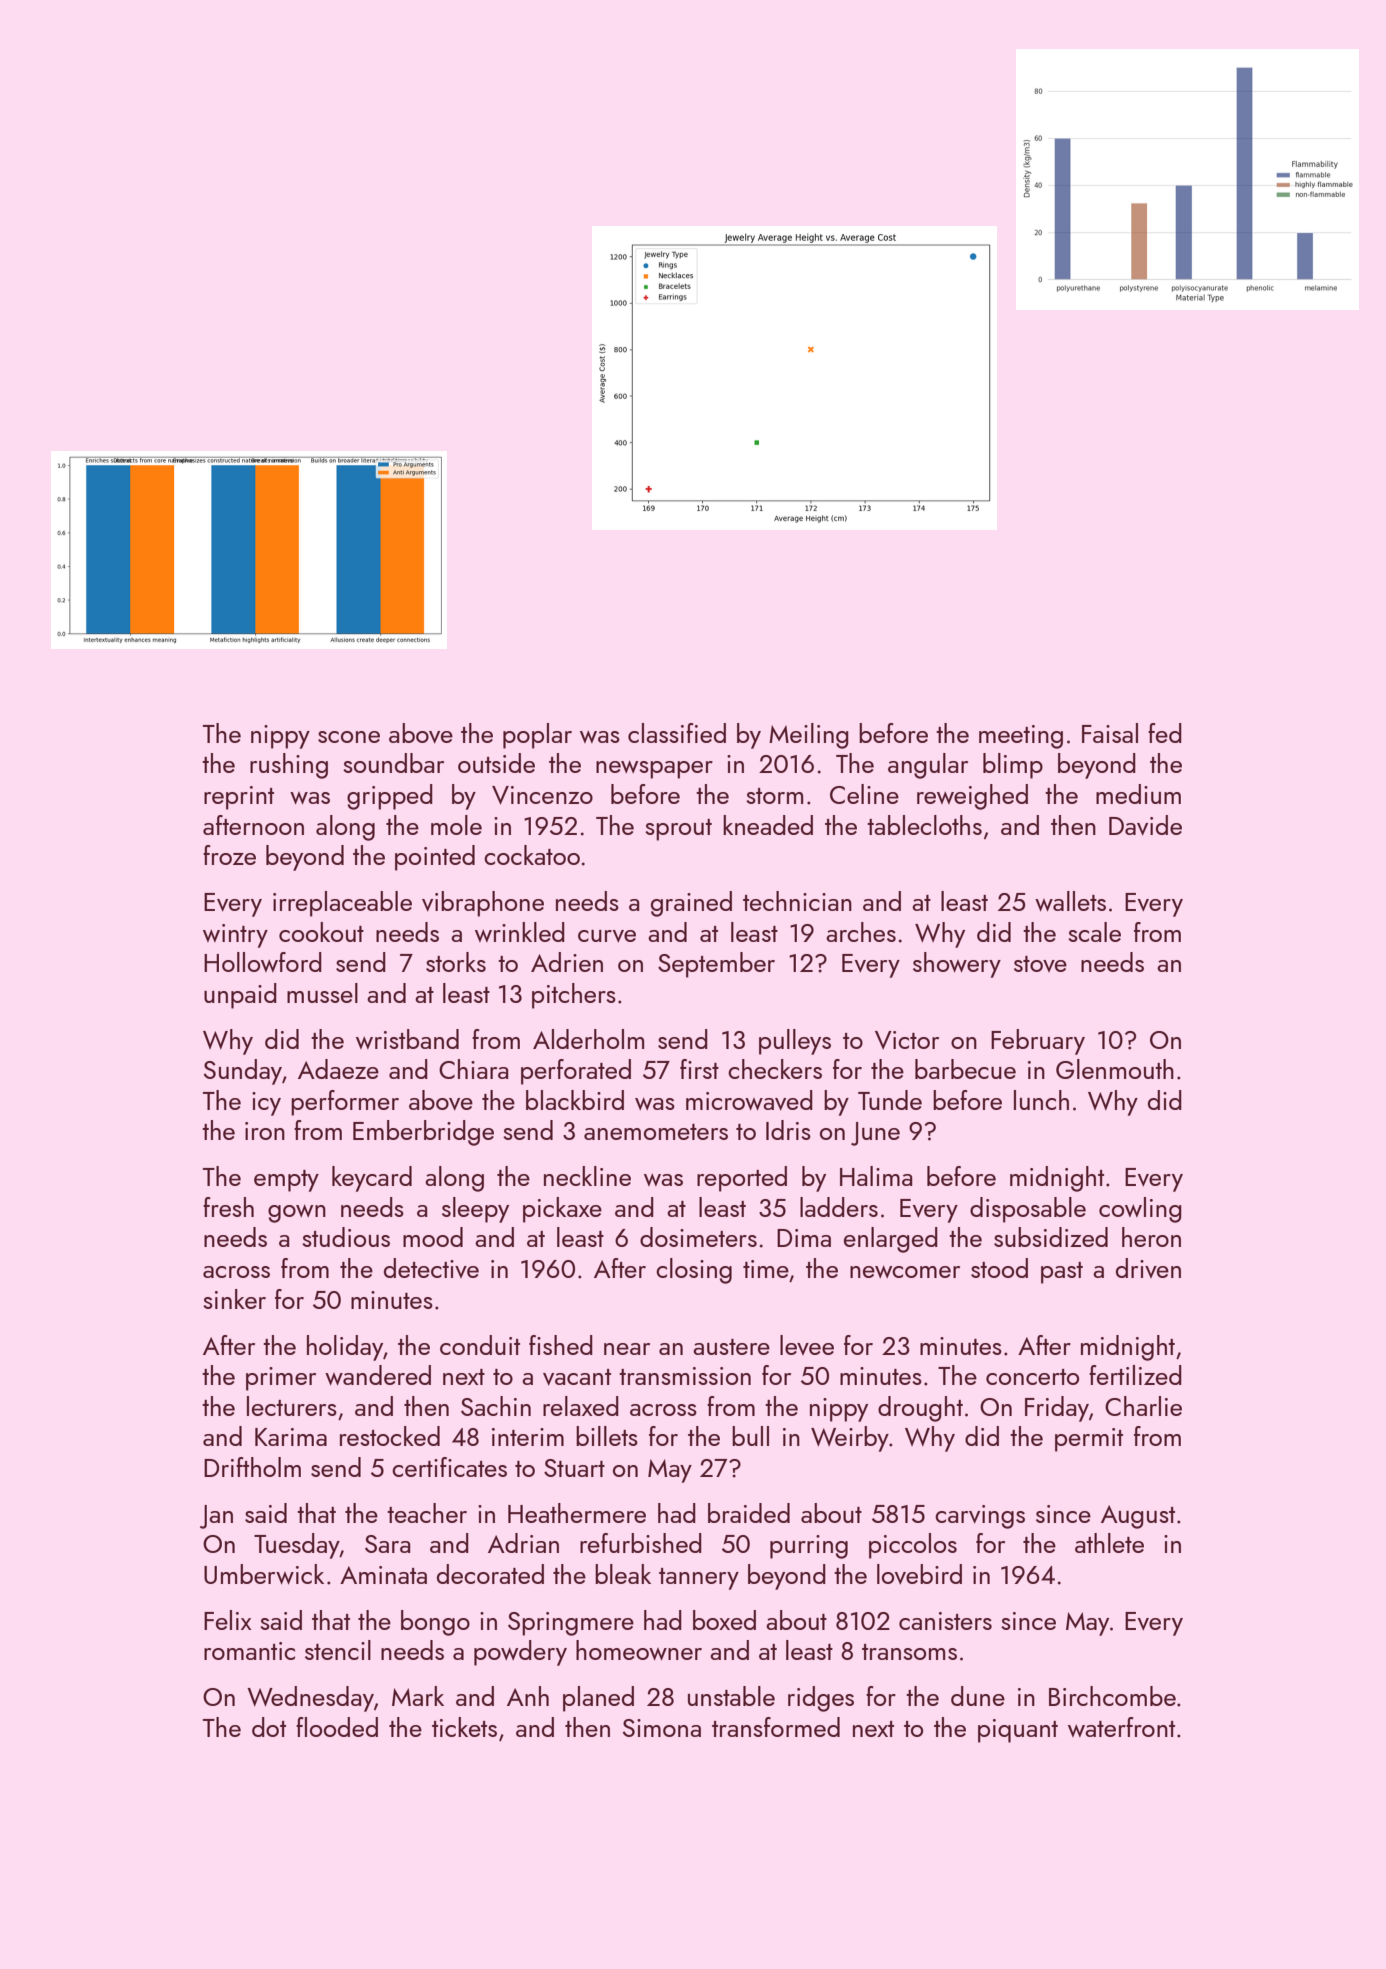  I want to click on Faisal, so click(1110, 733).
